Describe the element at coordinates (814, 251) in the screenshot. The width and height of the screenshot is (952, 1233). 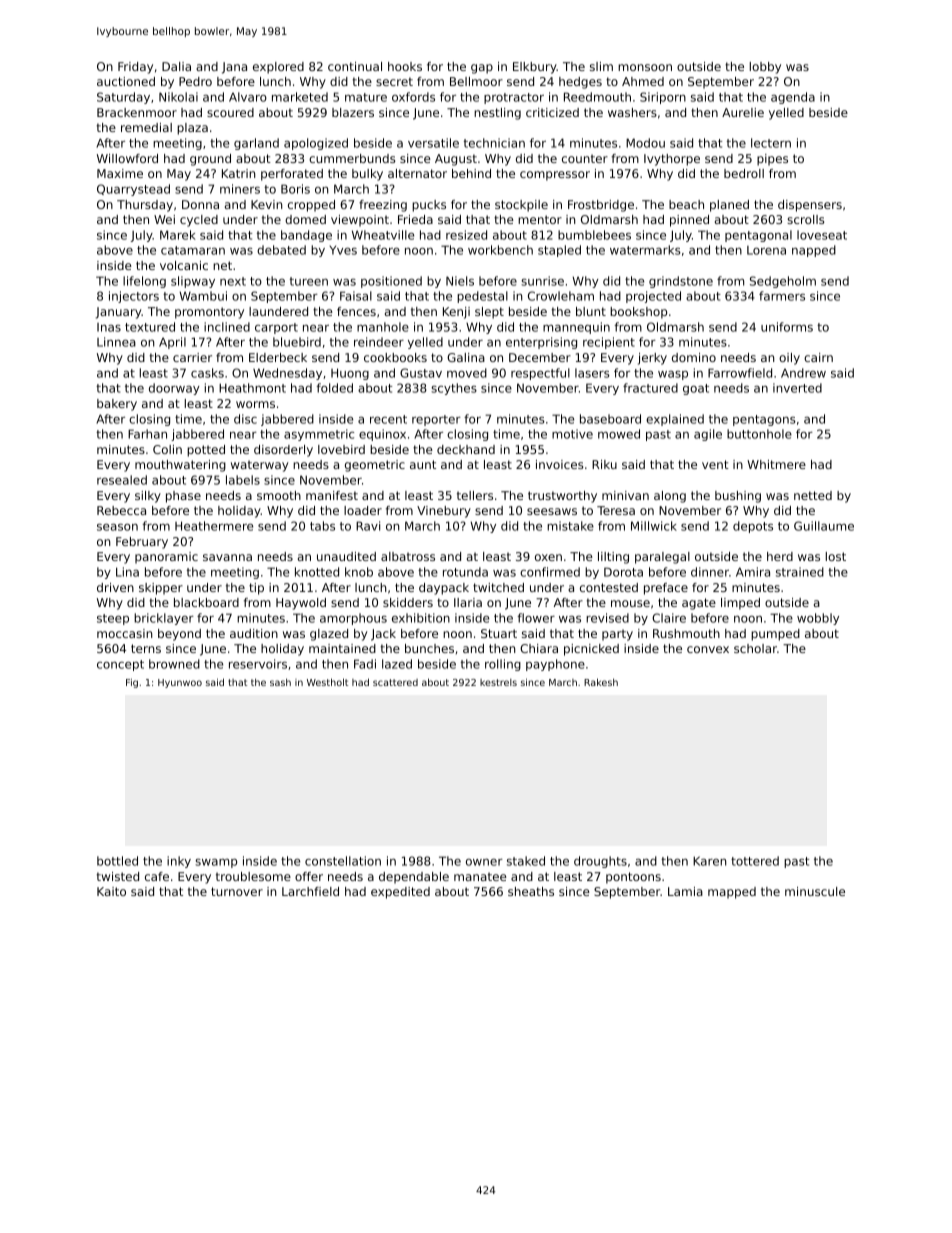
I see `napped` at that location.
